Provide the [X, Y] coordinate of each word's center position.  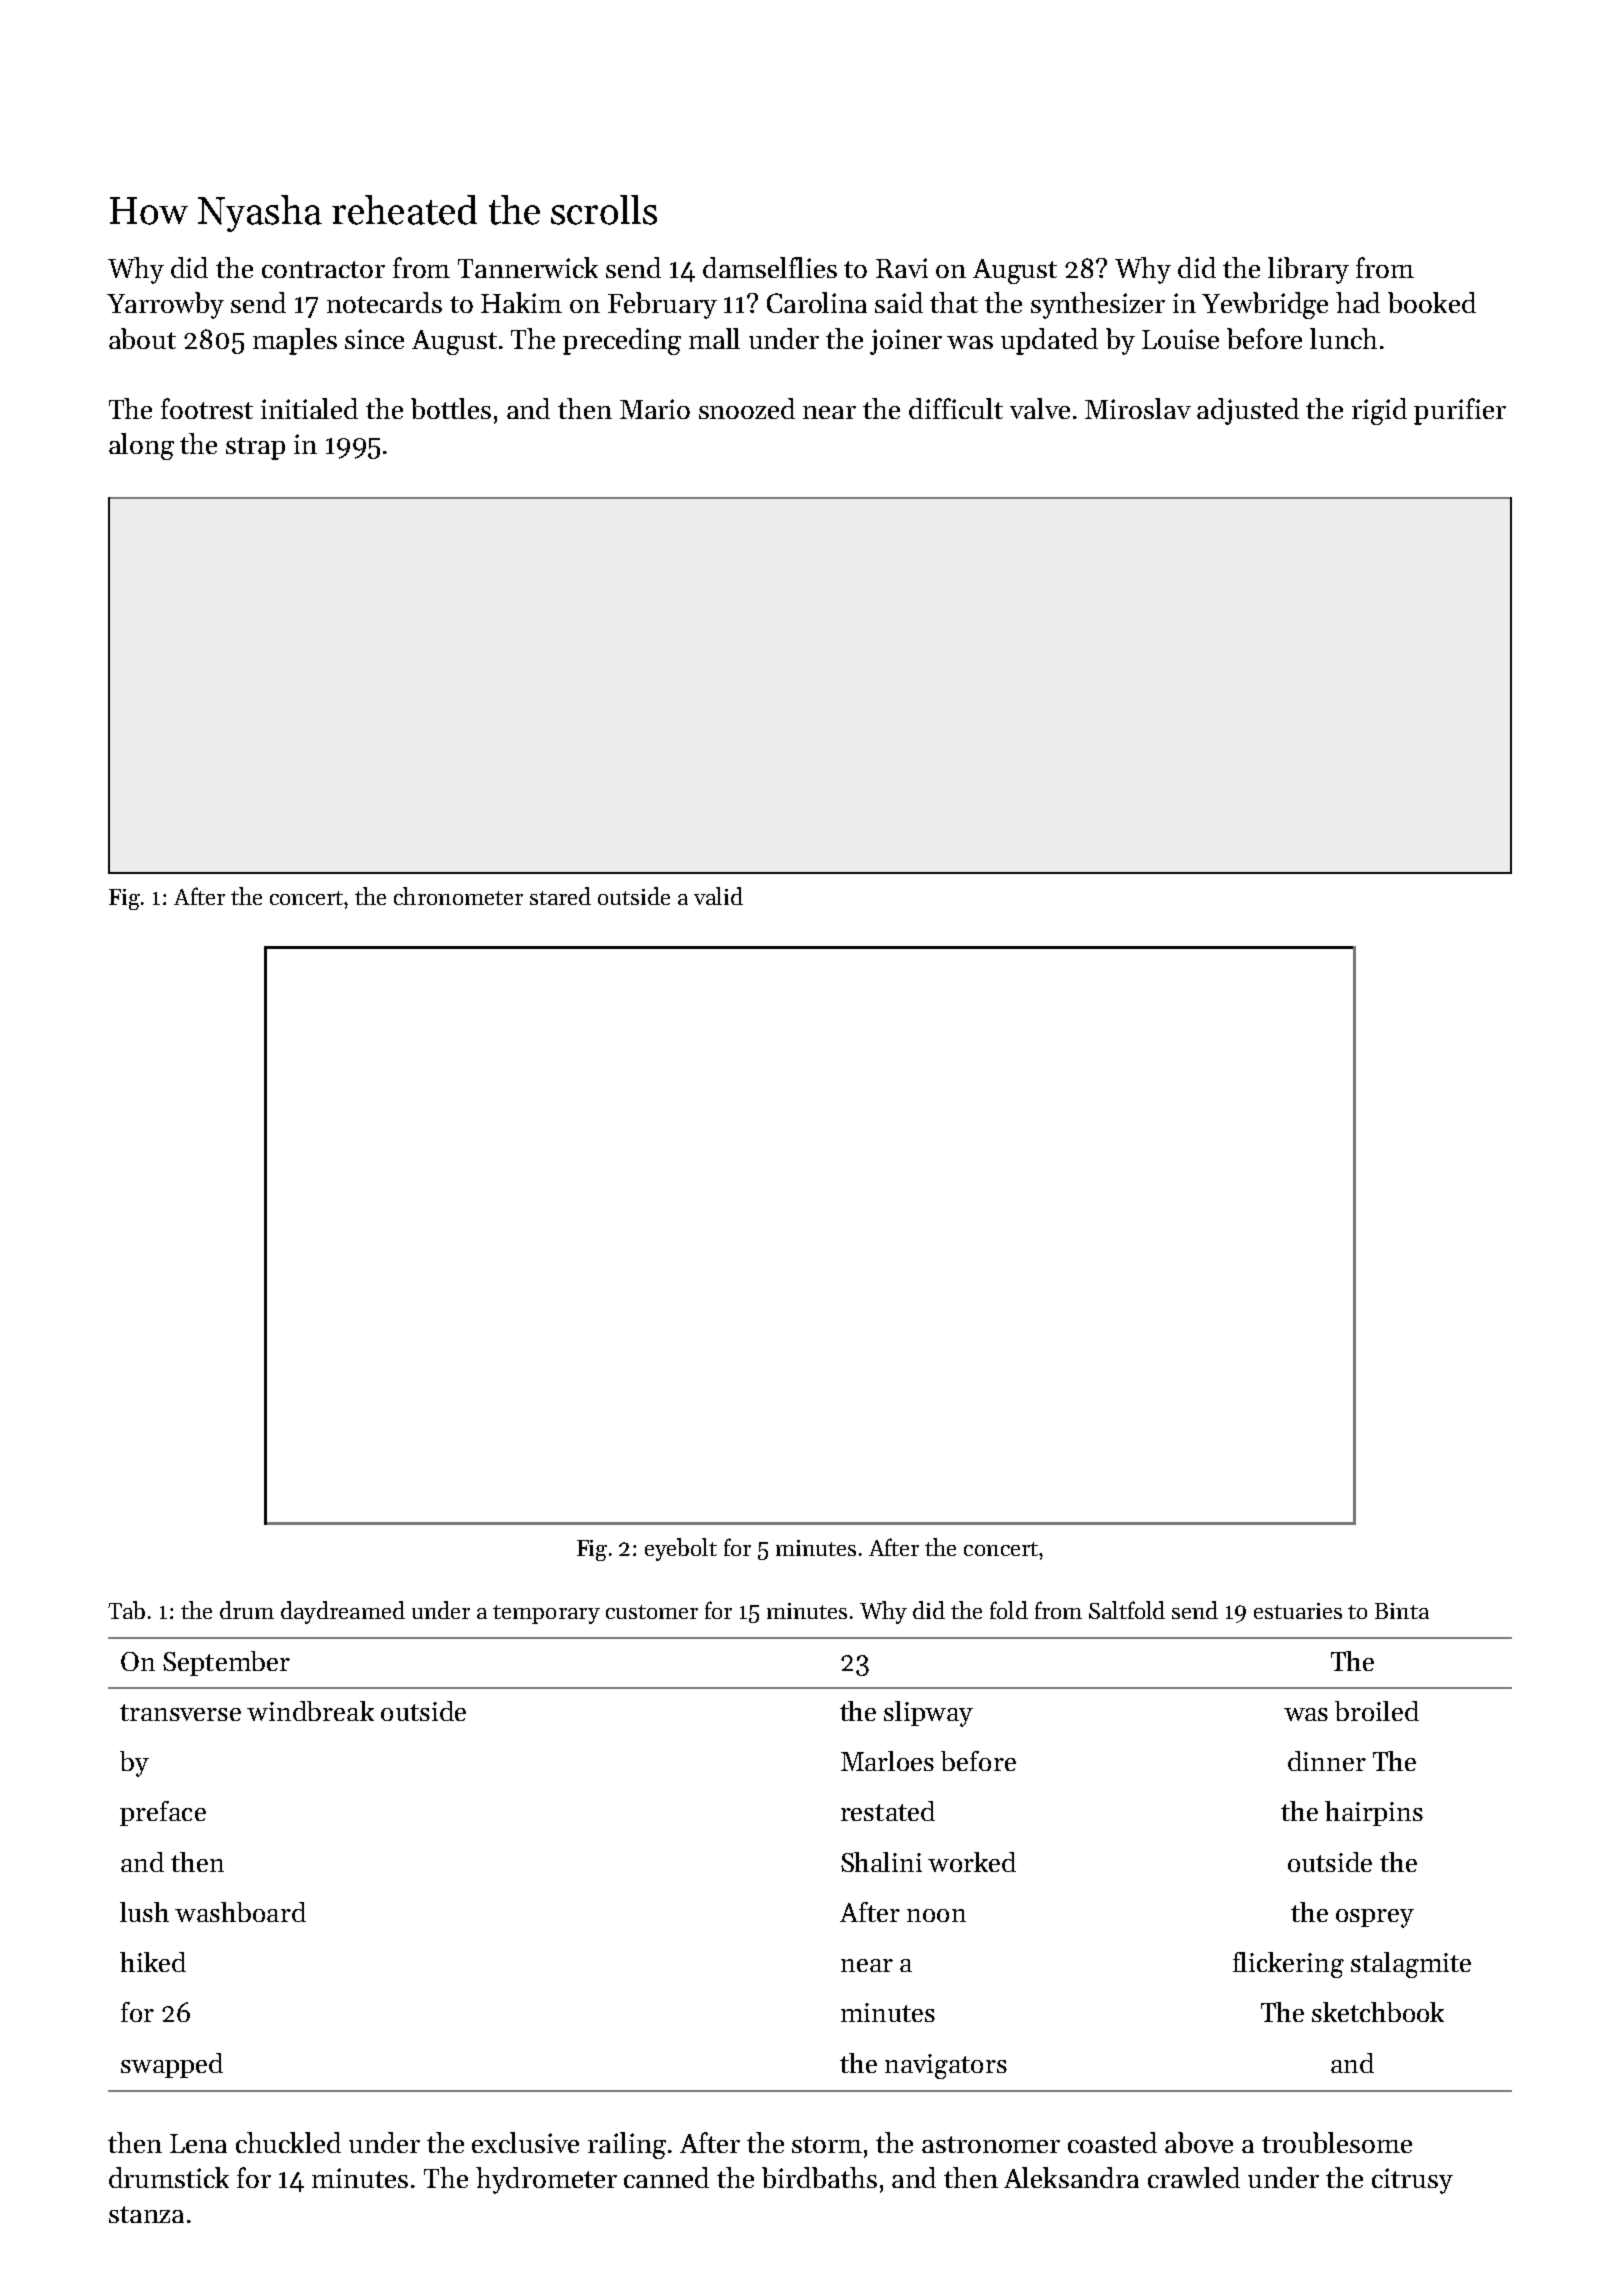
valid [718, 896]
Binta [1402, 1611]
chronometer [458, 896]
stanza [146, 2214]
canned [666, 2177]
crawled [1194, 2177]
